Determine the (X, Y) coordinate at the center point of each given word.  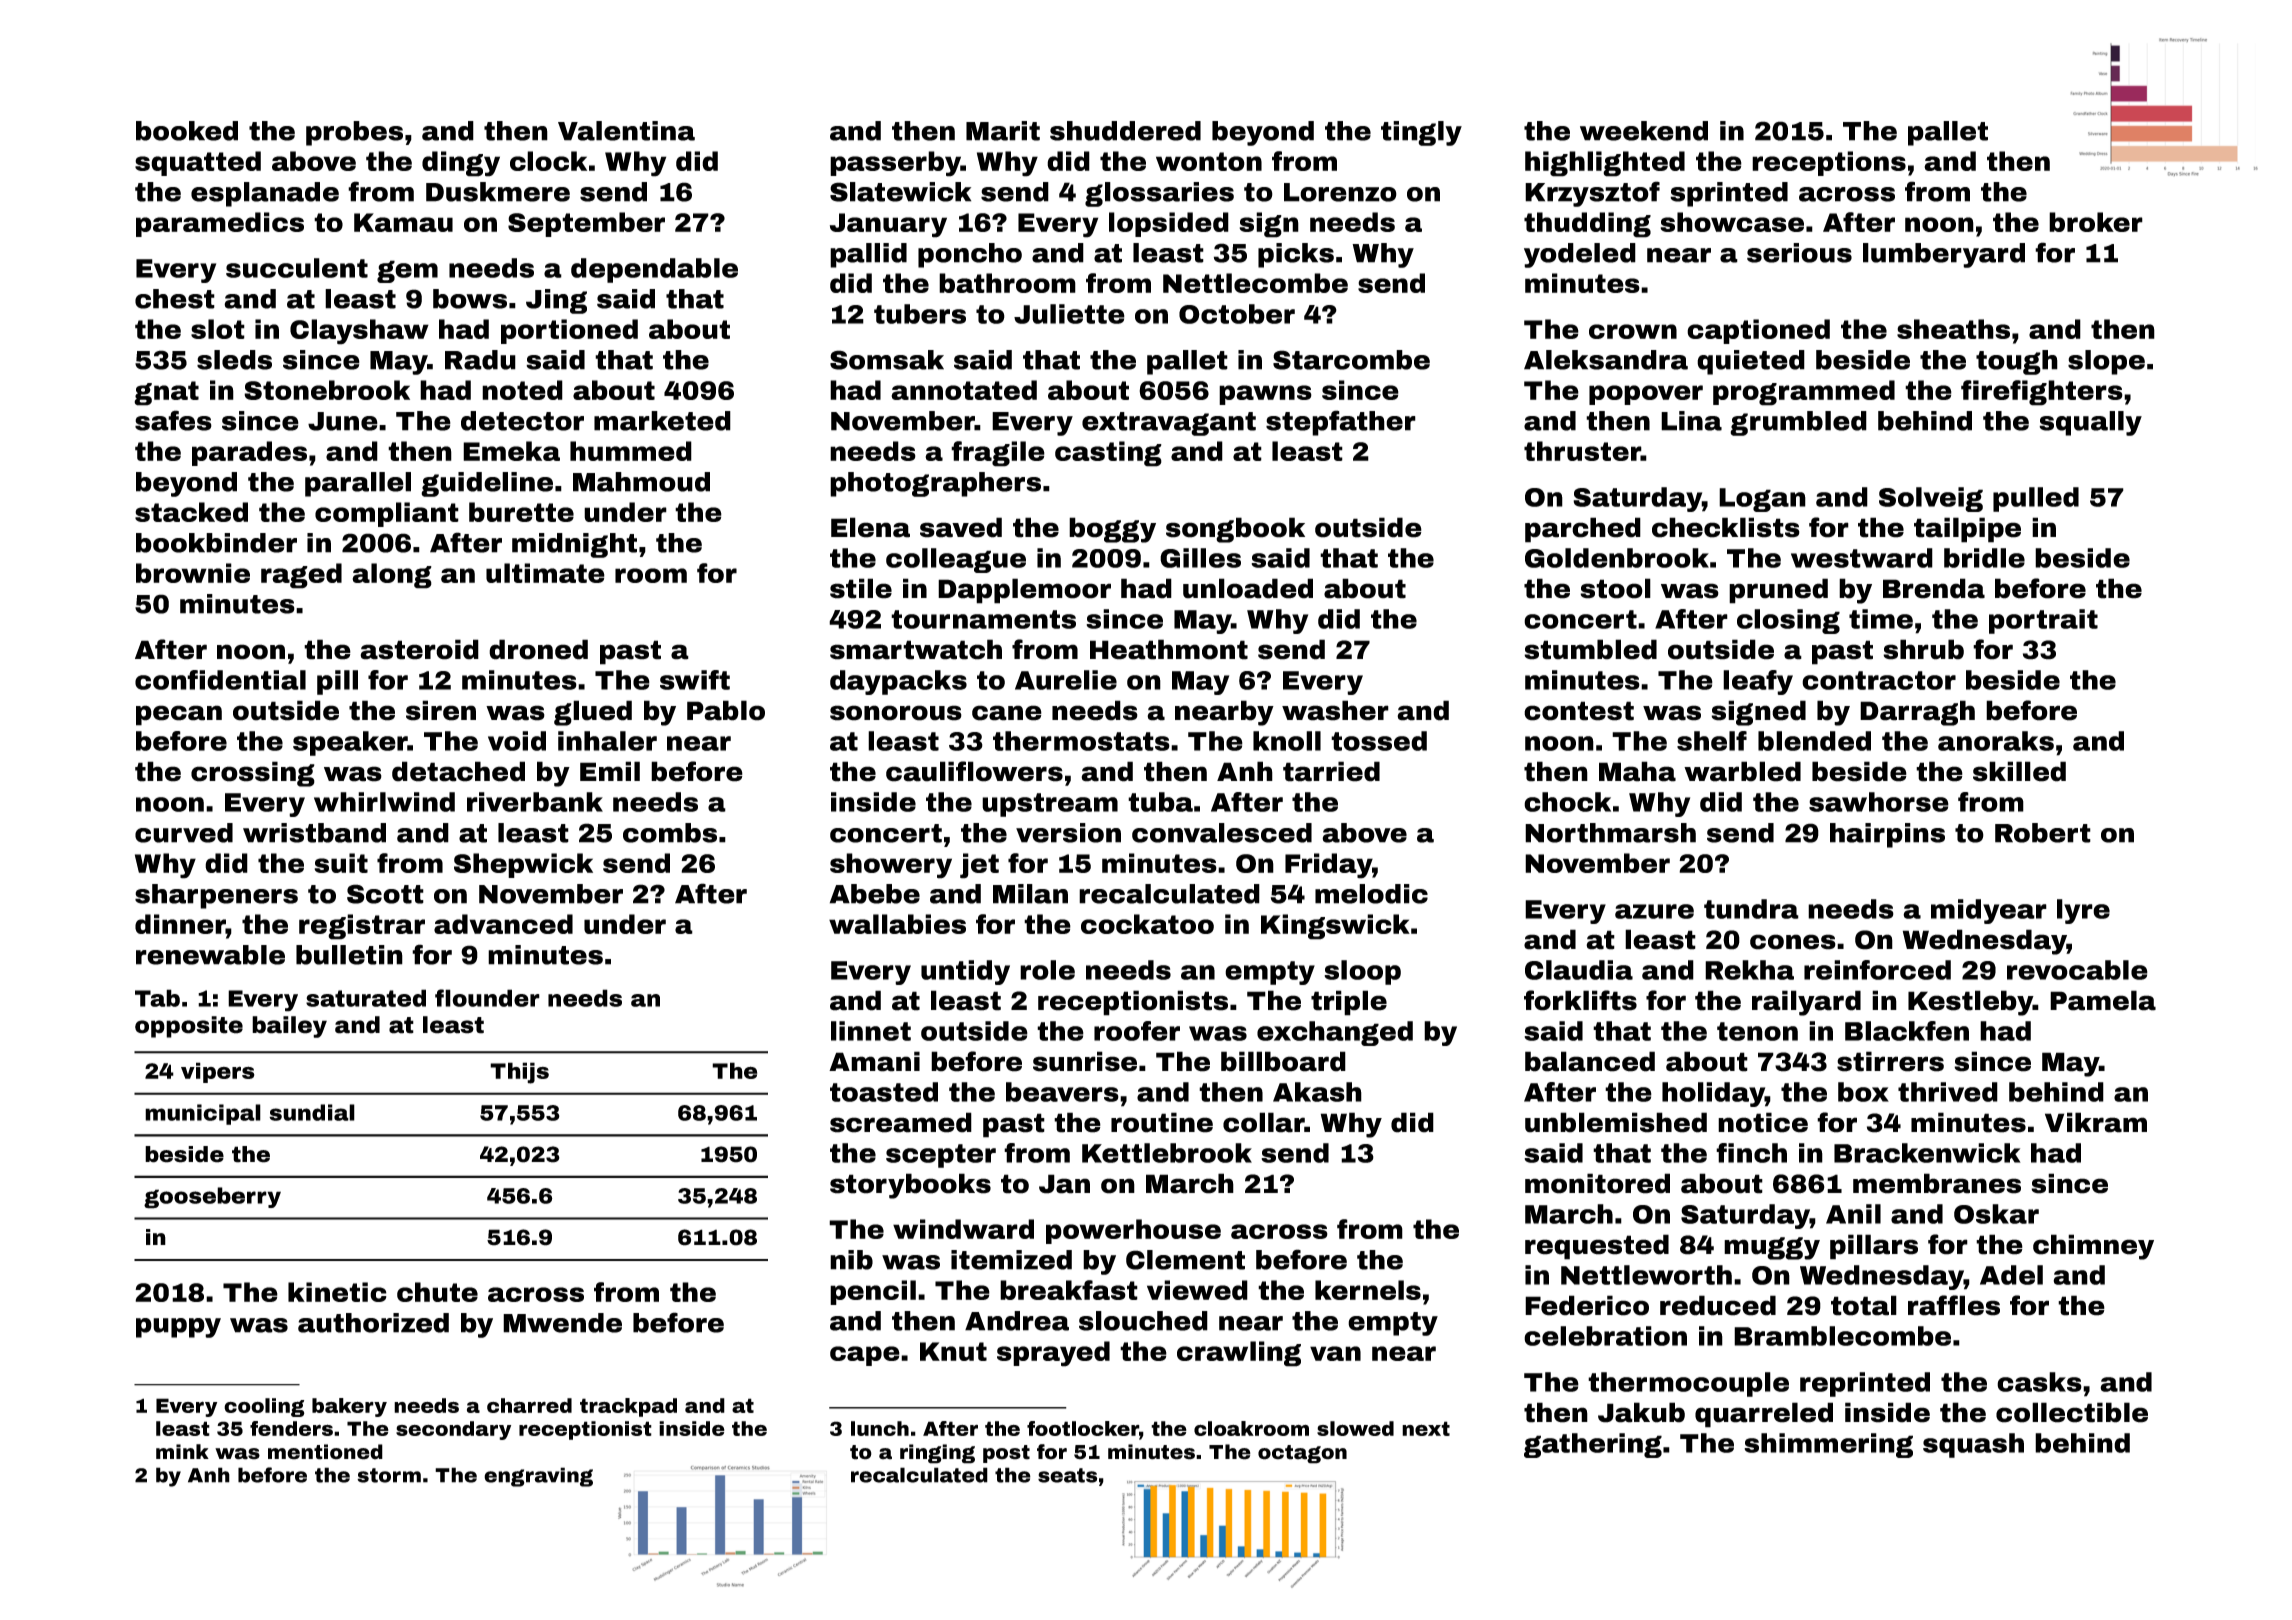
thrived (1948, 1092)
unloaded (1248, 588)
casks (2039, 1382)
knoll (1287, 741)
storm (389, 1475)
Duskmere (498, 192)
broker (2096, 222)
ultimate (545, 573)
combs (670, 833)
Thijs (519, 1073)
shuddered (1125, 131)
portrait (2043, 621)
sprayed (1053, 1354)
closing (1788, 621)
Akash (1317, 1092)
